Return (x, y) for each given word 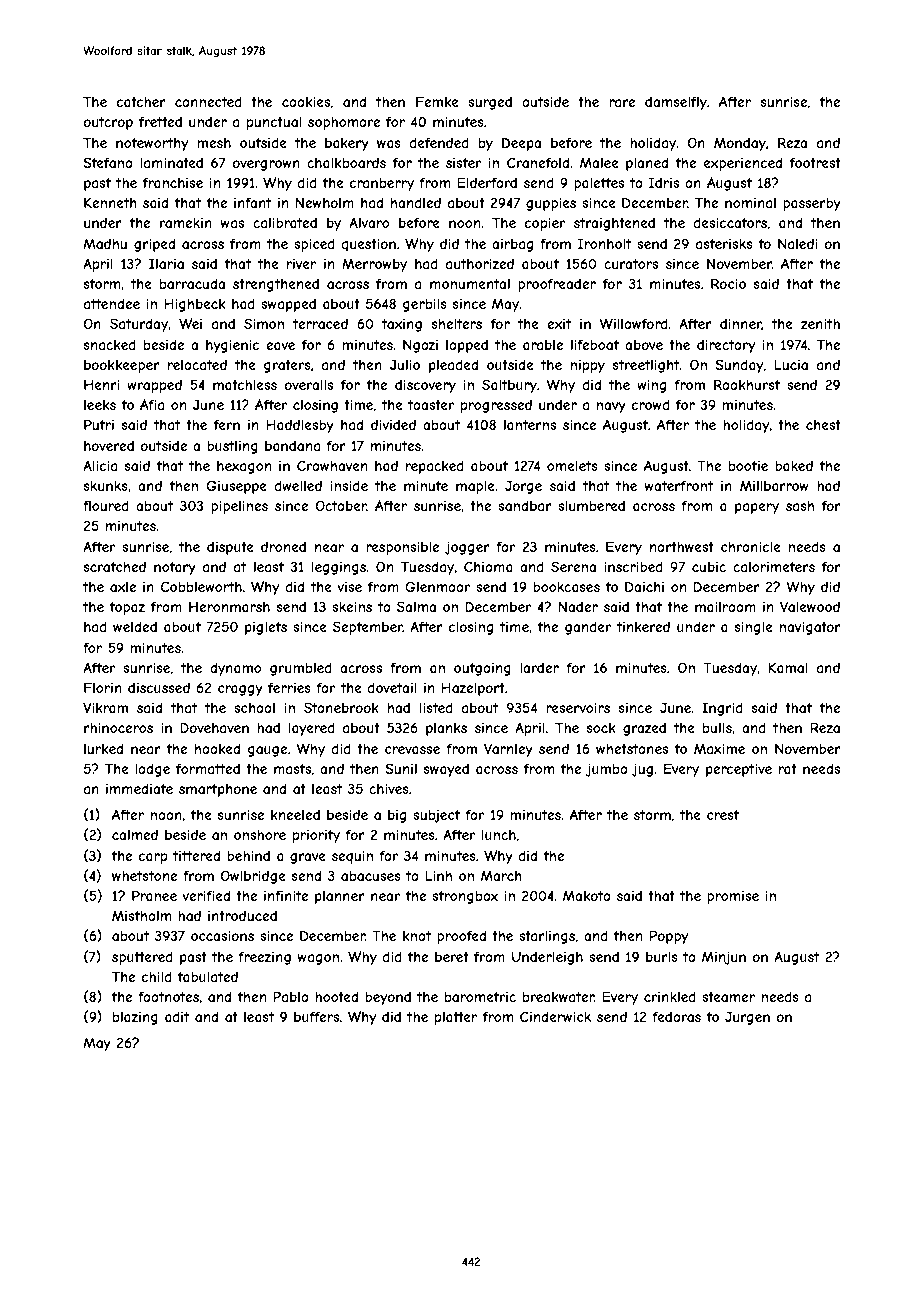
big (397, 816)
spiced (314, 245)
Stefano (108, 162)
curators (631, 264)
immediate (139, 788)
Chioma (488, 566)
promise (733, 897)
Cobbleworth (201, 586)
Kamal (788, 667)
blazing (135, 1018)
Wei (190, 323)
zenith (820, 323)
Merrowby (374, 265)
